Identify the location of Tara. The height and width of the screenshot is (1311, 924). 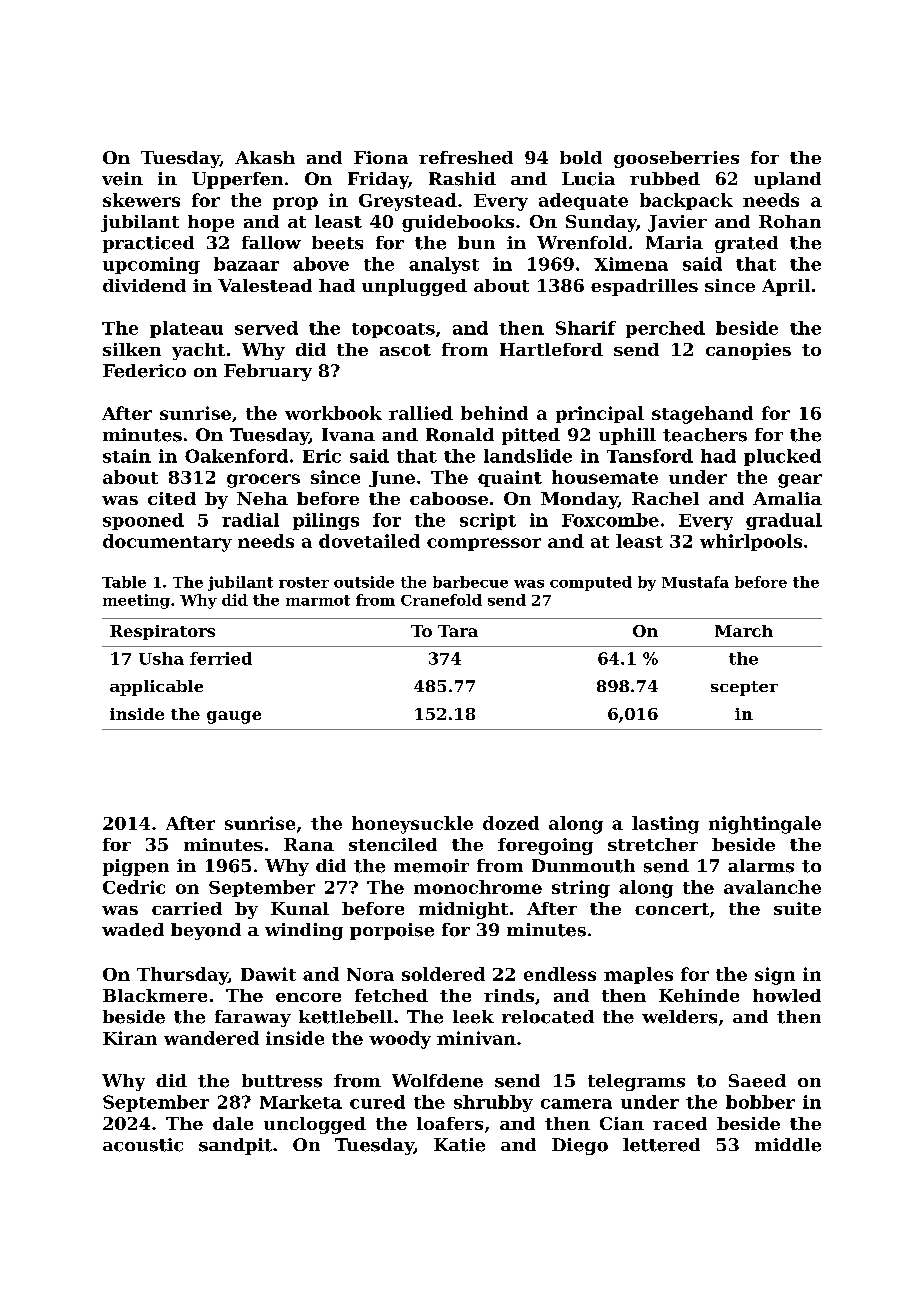
(458, 631).
